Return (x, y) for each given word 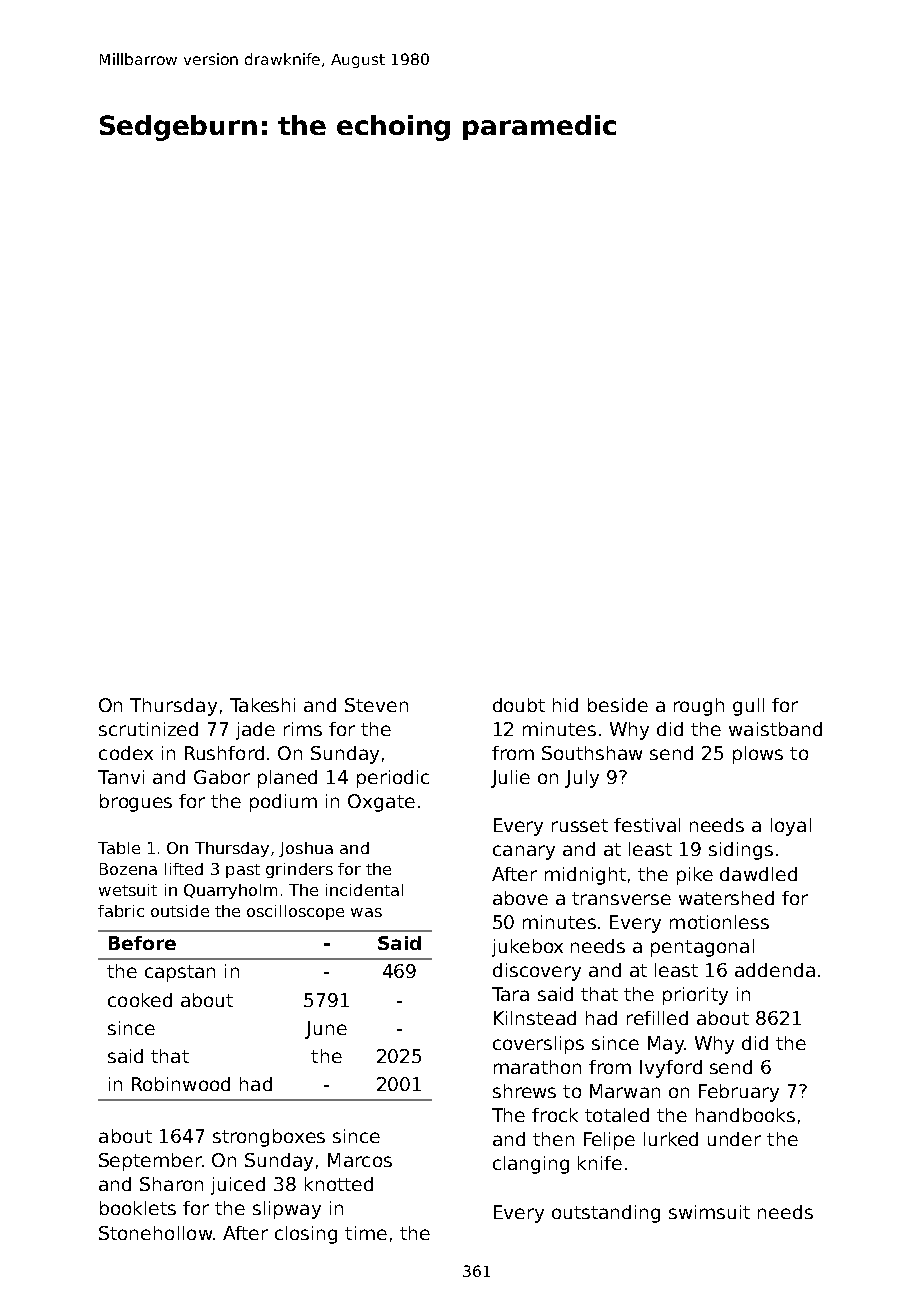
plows (758, 755)
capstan (180, 973)
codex (126, 753)
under (734, 1139)
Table (119, 848)
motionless (719, 922)
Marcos (360, 1160)
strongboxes (269, 1138)
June (326, 1030)
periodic (393, 779)
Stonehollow (155, 1233)
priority (695, 996)
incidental (364, 890)
